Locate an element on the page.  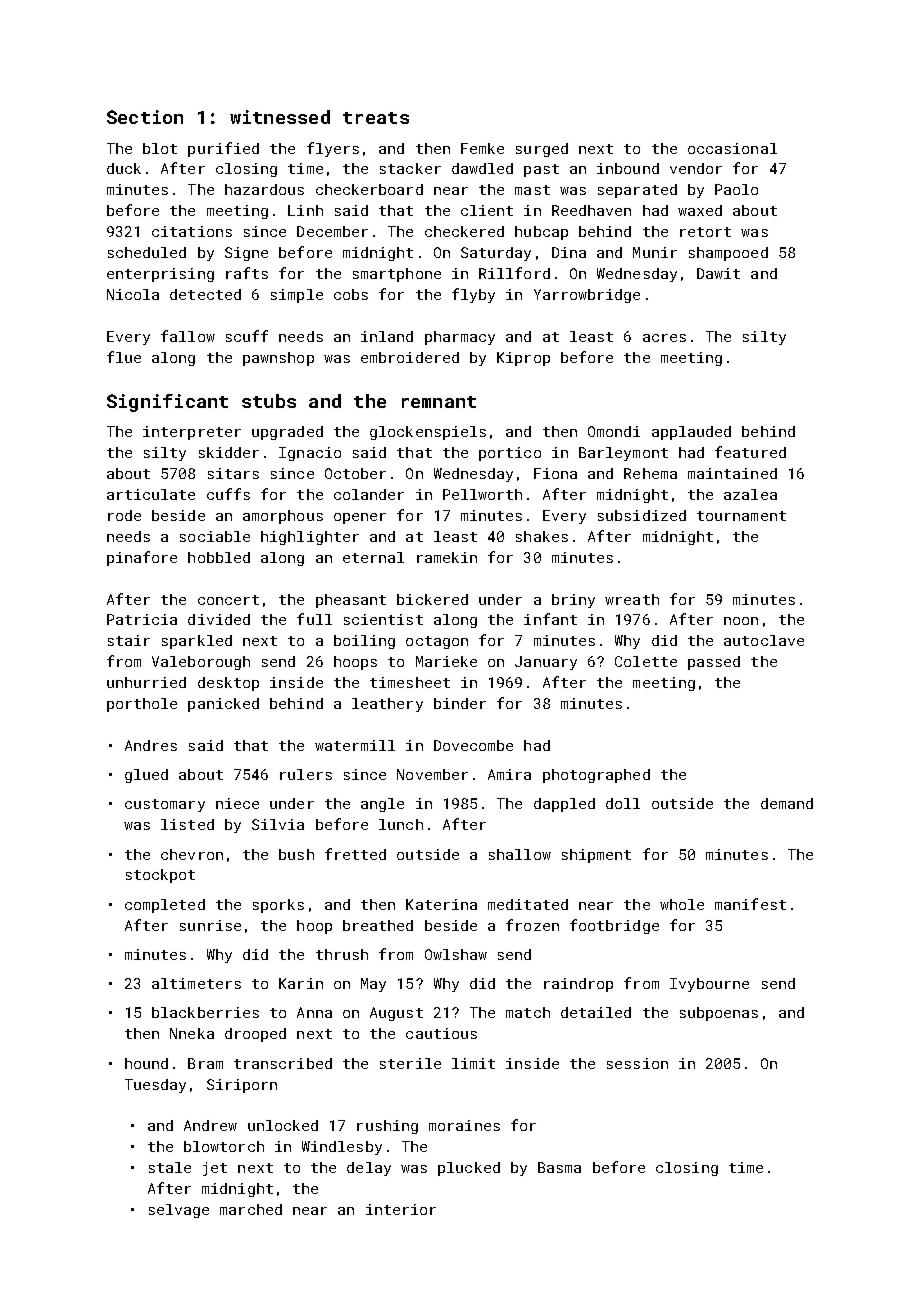
occasional is located at coordinates (732, 148).
